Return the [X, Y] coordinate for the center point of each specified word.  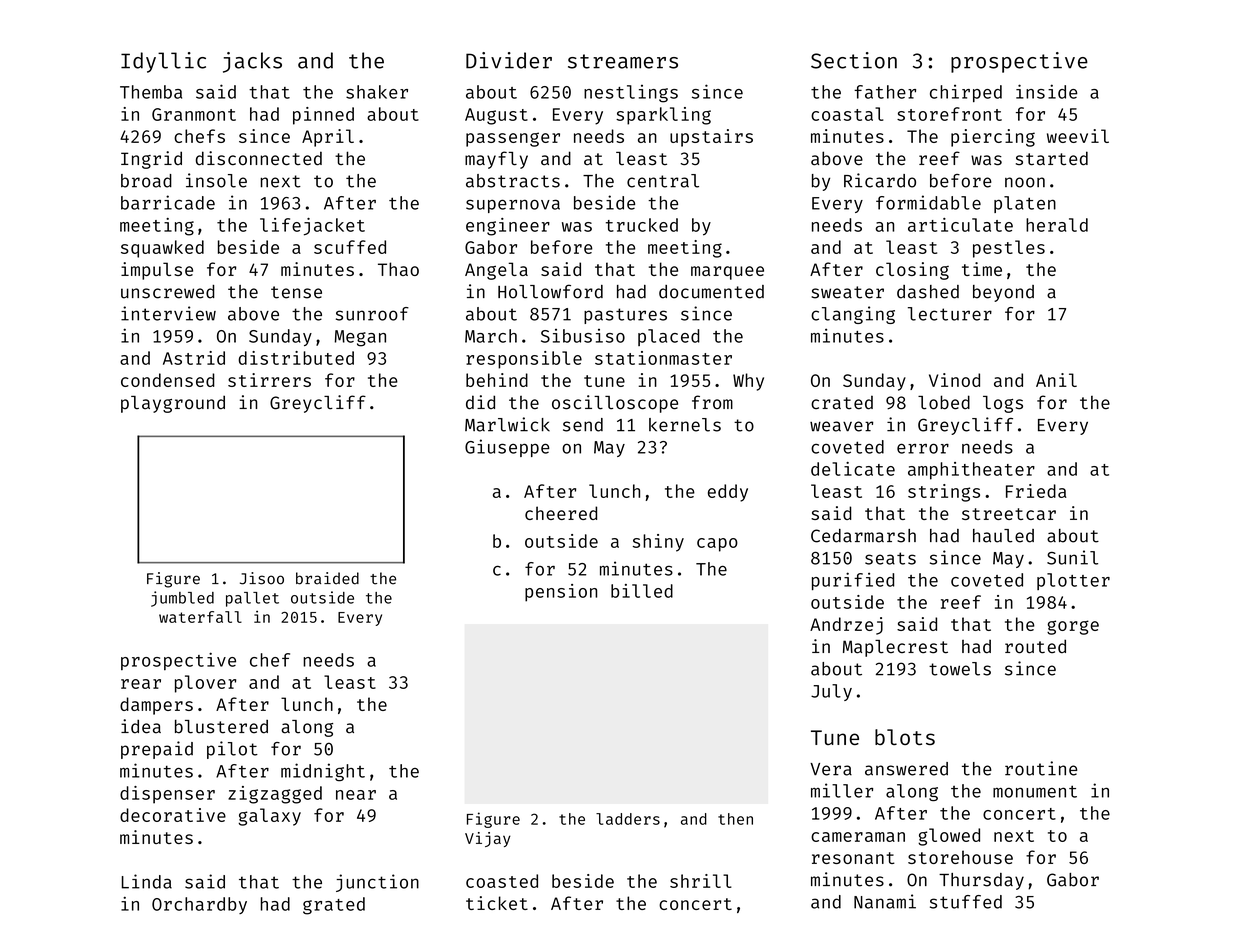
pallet [252, 599]
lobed [944, 402]
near [356, 795]
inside [1046, 91]
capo [717, 545]
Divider [509, 60]
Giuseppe [507, 448]
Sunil [1072, 557]
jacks [252, 62]
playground [173, 404]
